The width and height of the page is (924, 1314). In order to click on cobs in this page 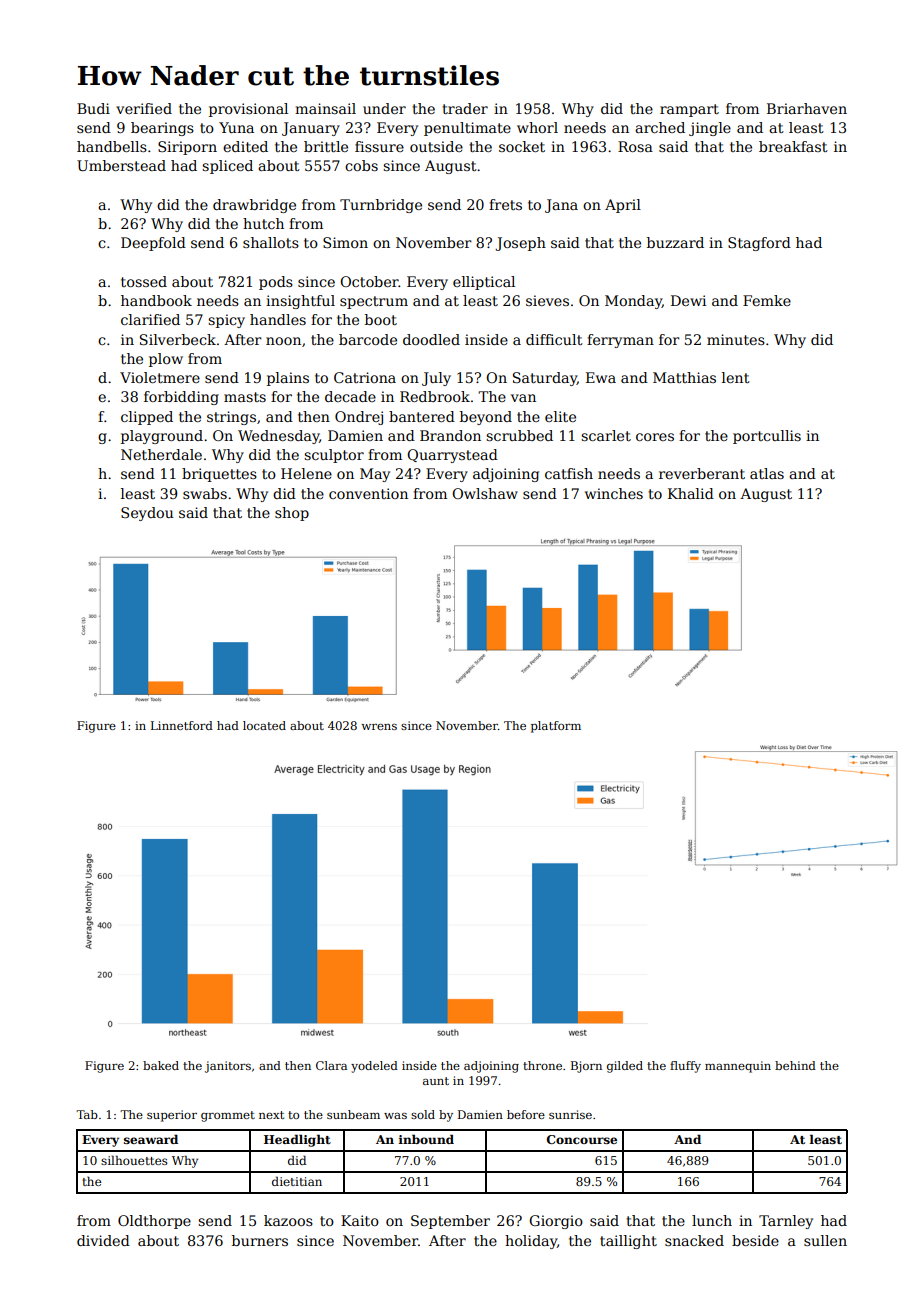, I will do `click(361, 165)`.
